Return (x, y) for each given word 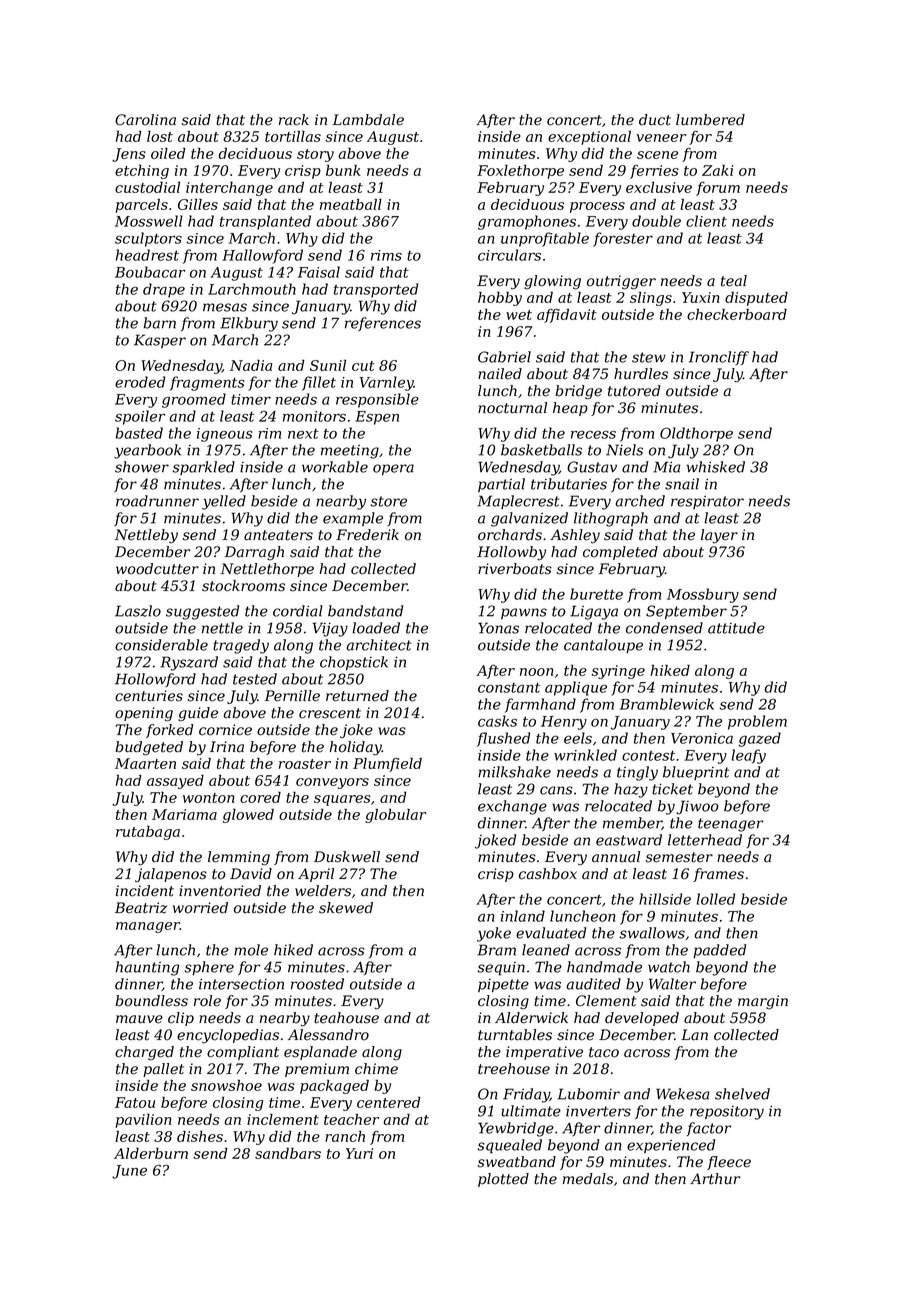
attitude (736, 628)
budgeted (149, 748)
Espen (377, 418)
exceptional (589, 138)
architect (379, 645)
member (632, 823)
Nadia (251, 365)
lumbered (710, 120)
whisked (716, 467)
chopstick (354, 663)
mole (251, 950)
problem (757, 722)
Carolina (145, 120)
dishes (200, 1136)
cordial (298, 611)
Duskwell (347, 857)
